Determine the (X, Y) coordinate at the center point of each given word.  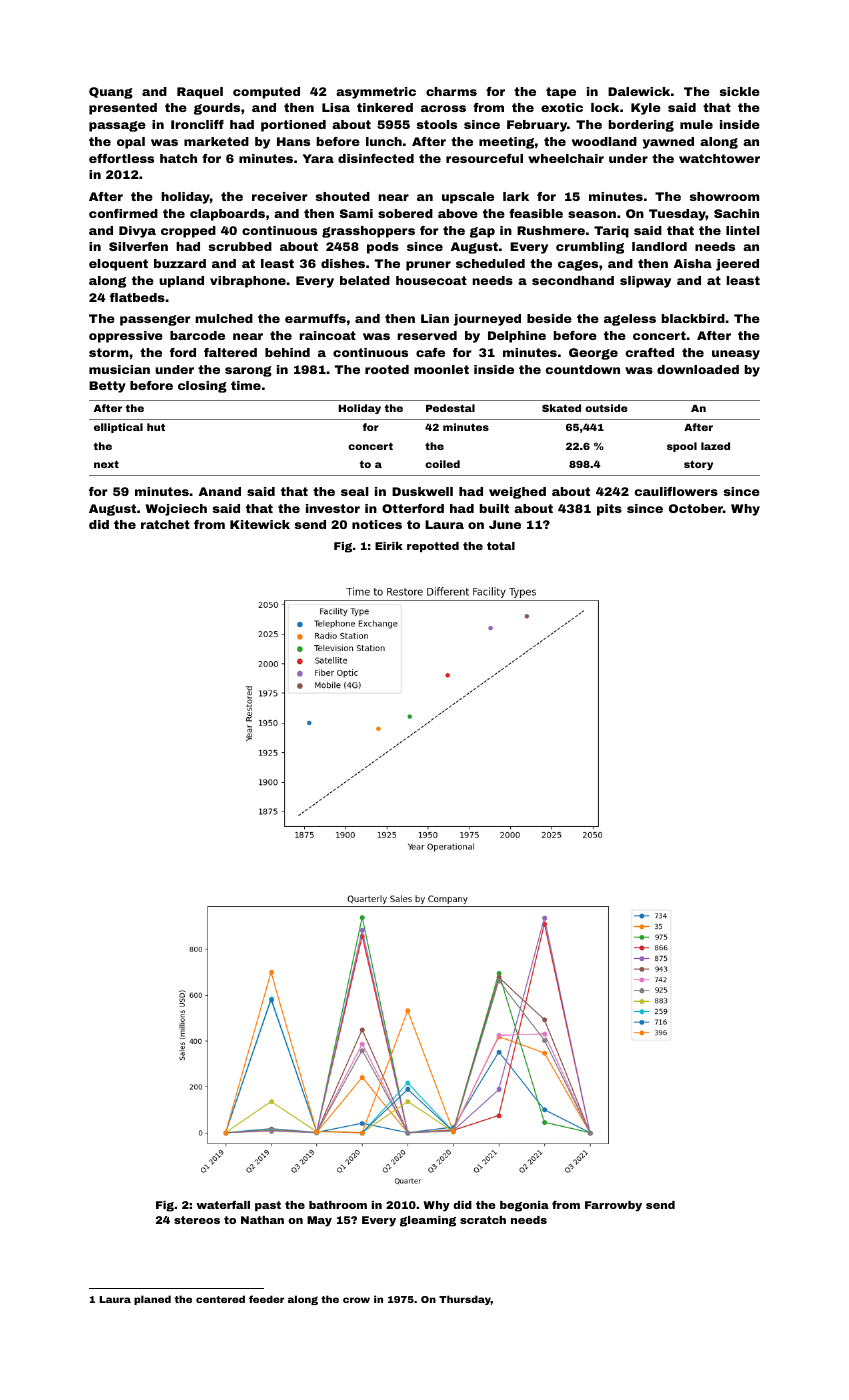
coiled (442, 464)
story (698, 465)
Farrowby (613, 1206)
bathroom (338, 1205)
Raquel (200, 93)
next (106, 464)
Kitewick (260, 524)
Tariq (611, 232)
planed (152, 1300)
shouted (343, 196)
